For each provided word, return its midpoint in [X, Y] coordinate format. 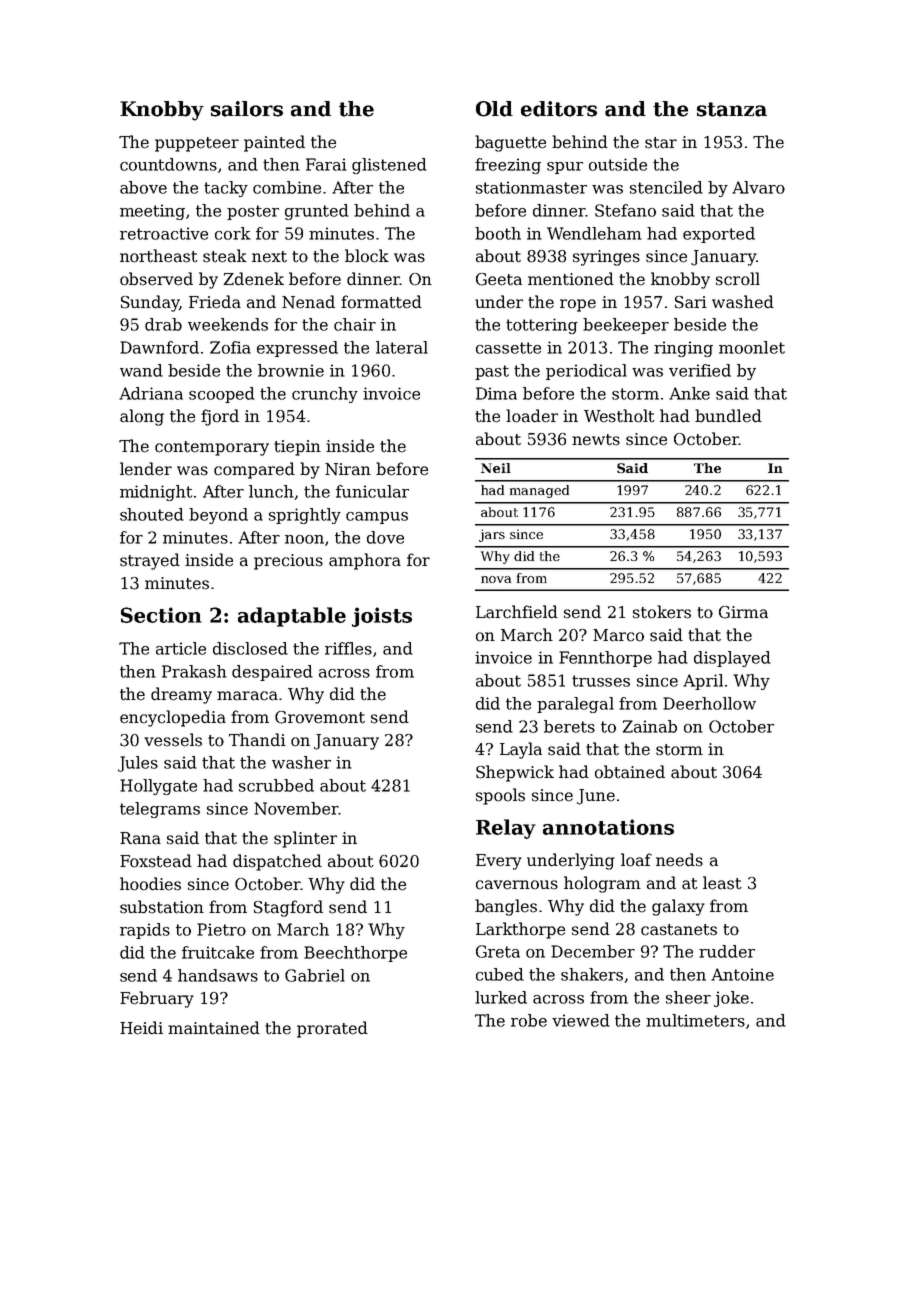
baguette [510, 143]
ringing [683, 349]
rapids [145, 931]
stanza [732, 109]
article [181, 648]
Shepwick [515, 773]
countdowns [168, 164]
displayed [732, 659]
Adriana [151, 393]
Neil [496, 468]
